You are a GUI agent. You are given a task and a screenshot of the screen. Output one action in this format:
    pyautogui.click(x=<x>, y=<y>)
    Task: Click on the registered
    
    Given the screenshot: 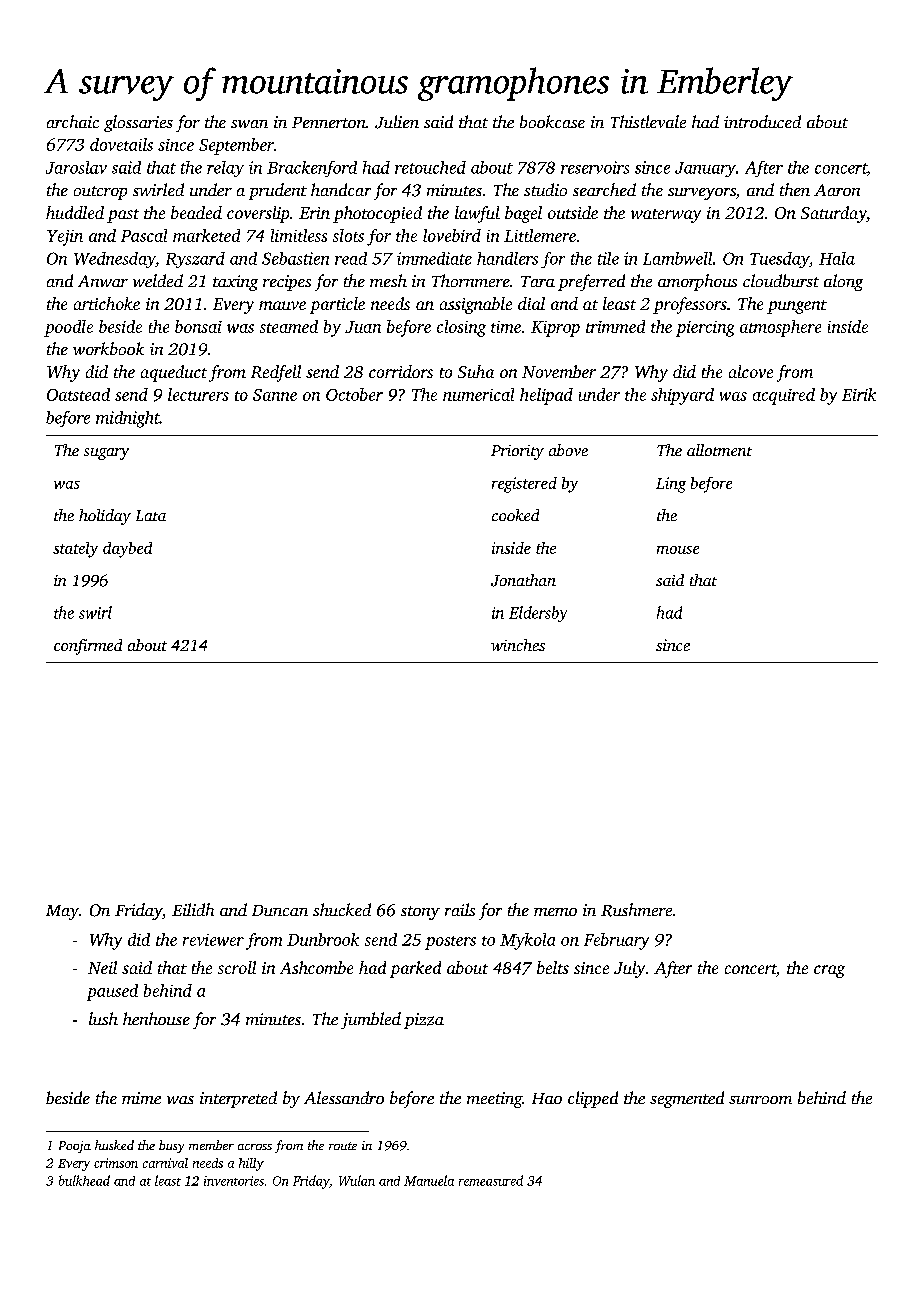 What is the action you would take?
    pyautogui.click(x=524, y=485)
